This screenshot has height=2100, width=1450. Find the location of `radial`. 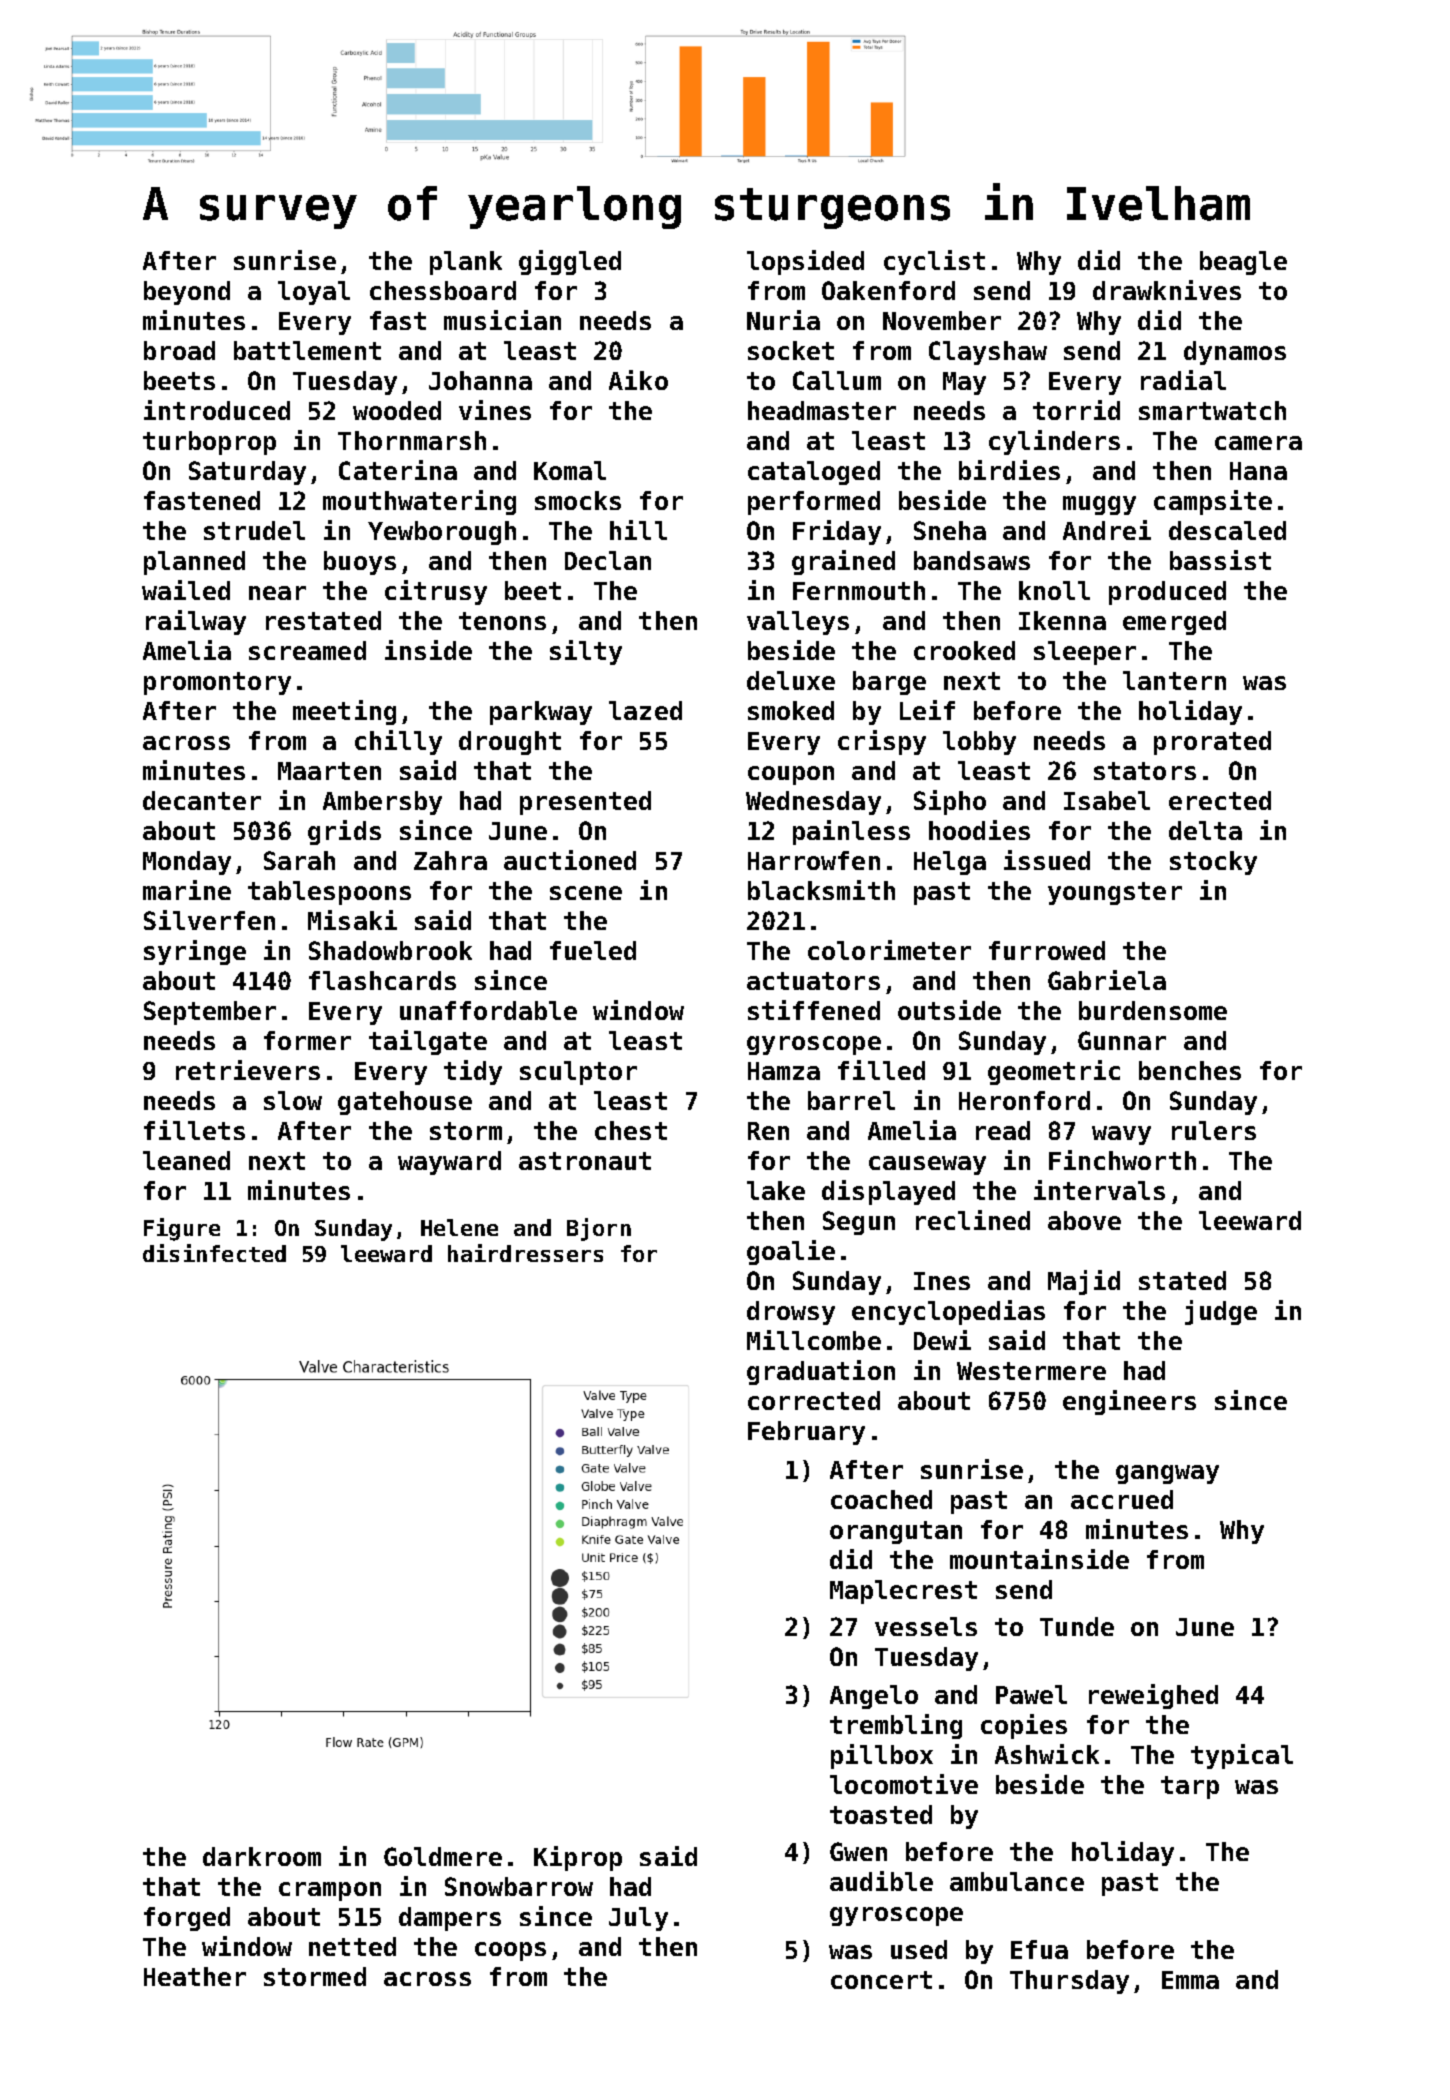

radial is located at coordinates (1183, 380).
